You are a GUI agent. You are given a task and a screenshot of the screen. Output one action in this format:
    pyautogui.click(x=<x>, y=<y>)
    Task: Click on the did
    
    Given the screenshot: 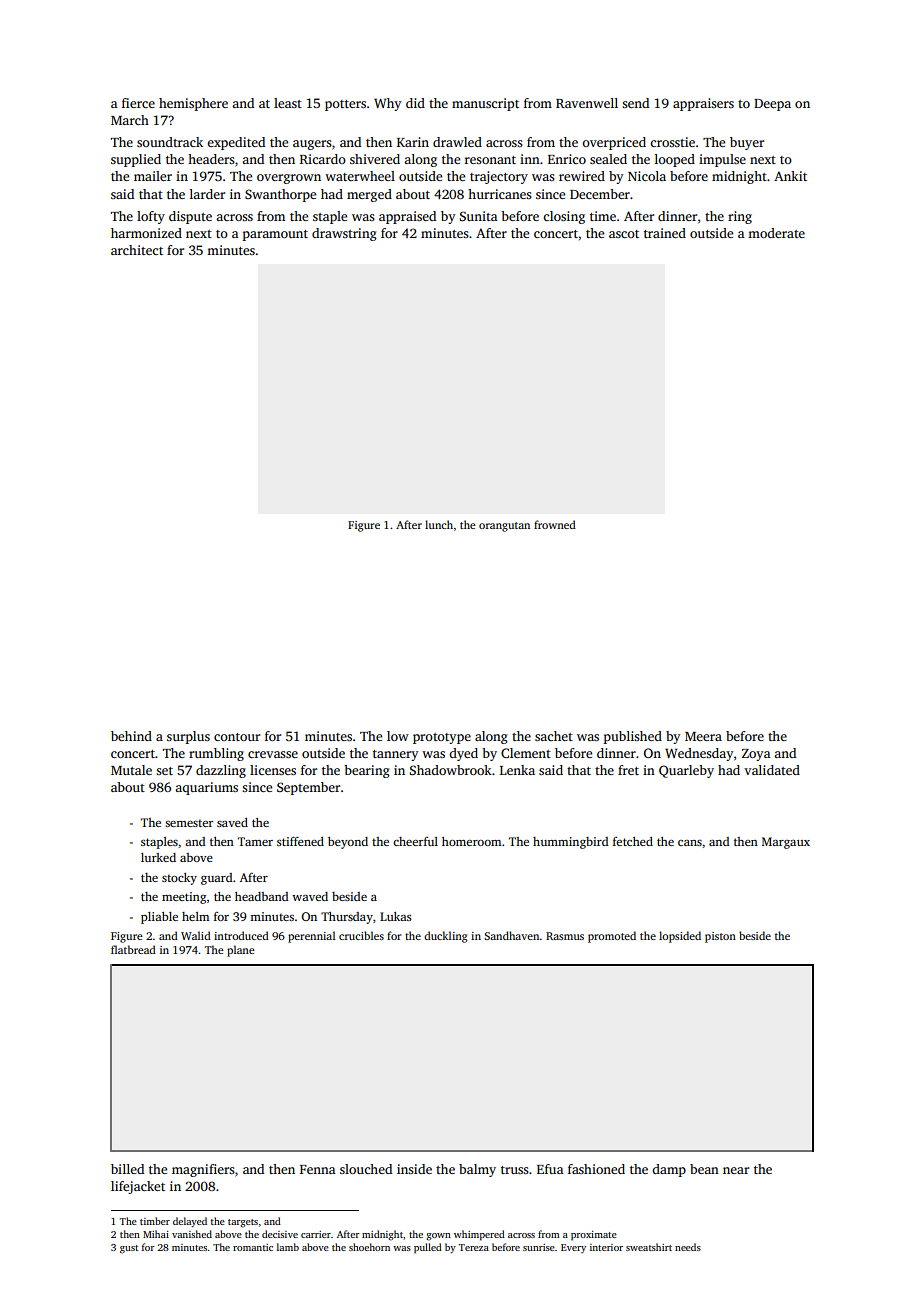 What is the action you would take?
    pyautogui.click(x=415, y=103)
